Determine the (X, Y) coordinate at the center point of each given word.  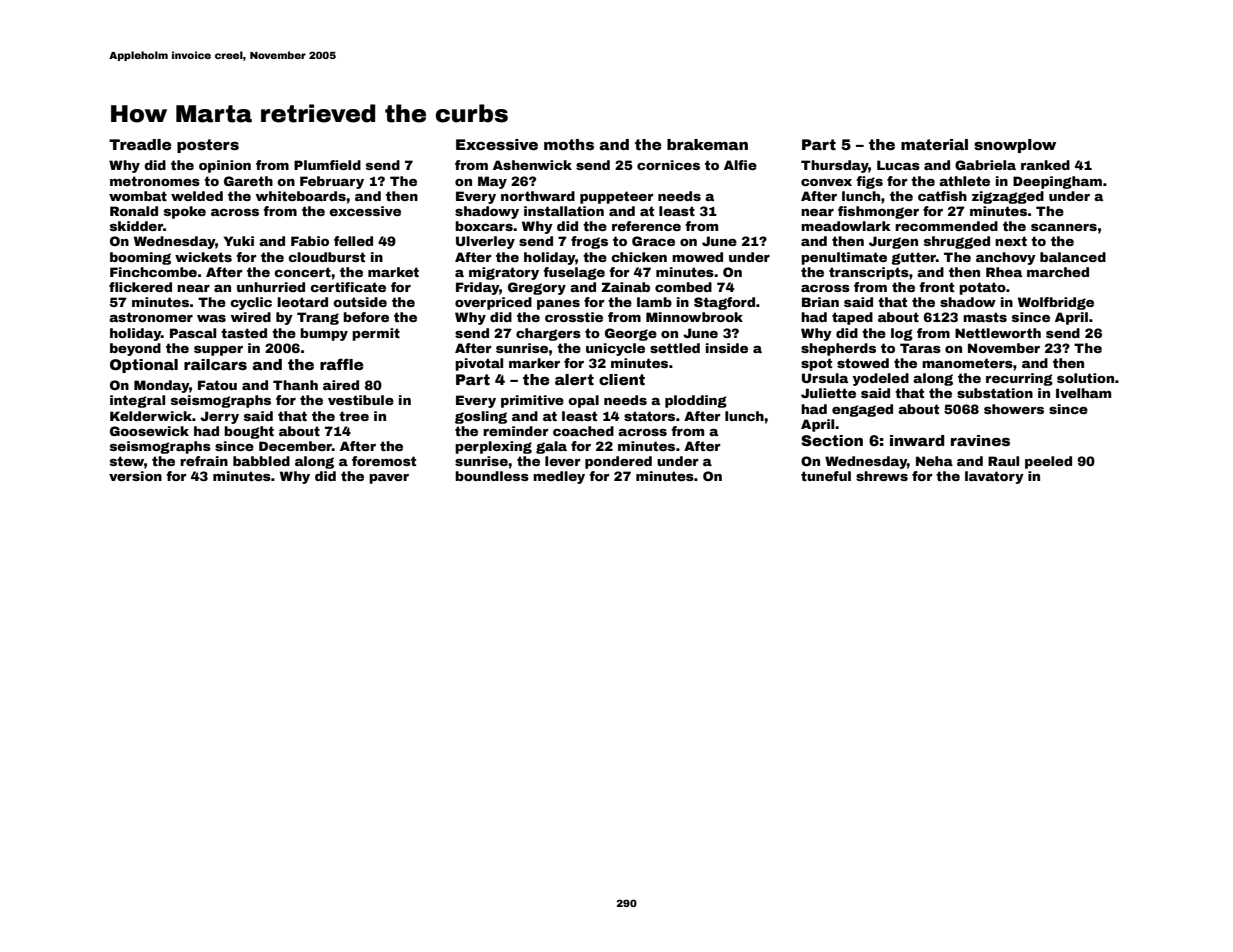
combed (683, 287)
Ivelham (1083, 393)
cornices (668, 165)
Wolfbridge (1056, 303)
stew (127, 461)
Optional (144, 366)
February (332, 182)
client (622, 379)
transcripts (869, 273)
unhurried (271, 287)
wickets (203, 257)
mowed (697, 257)
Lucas (898, 165)
